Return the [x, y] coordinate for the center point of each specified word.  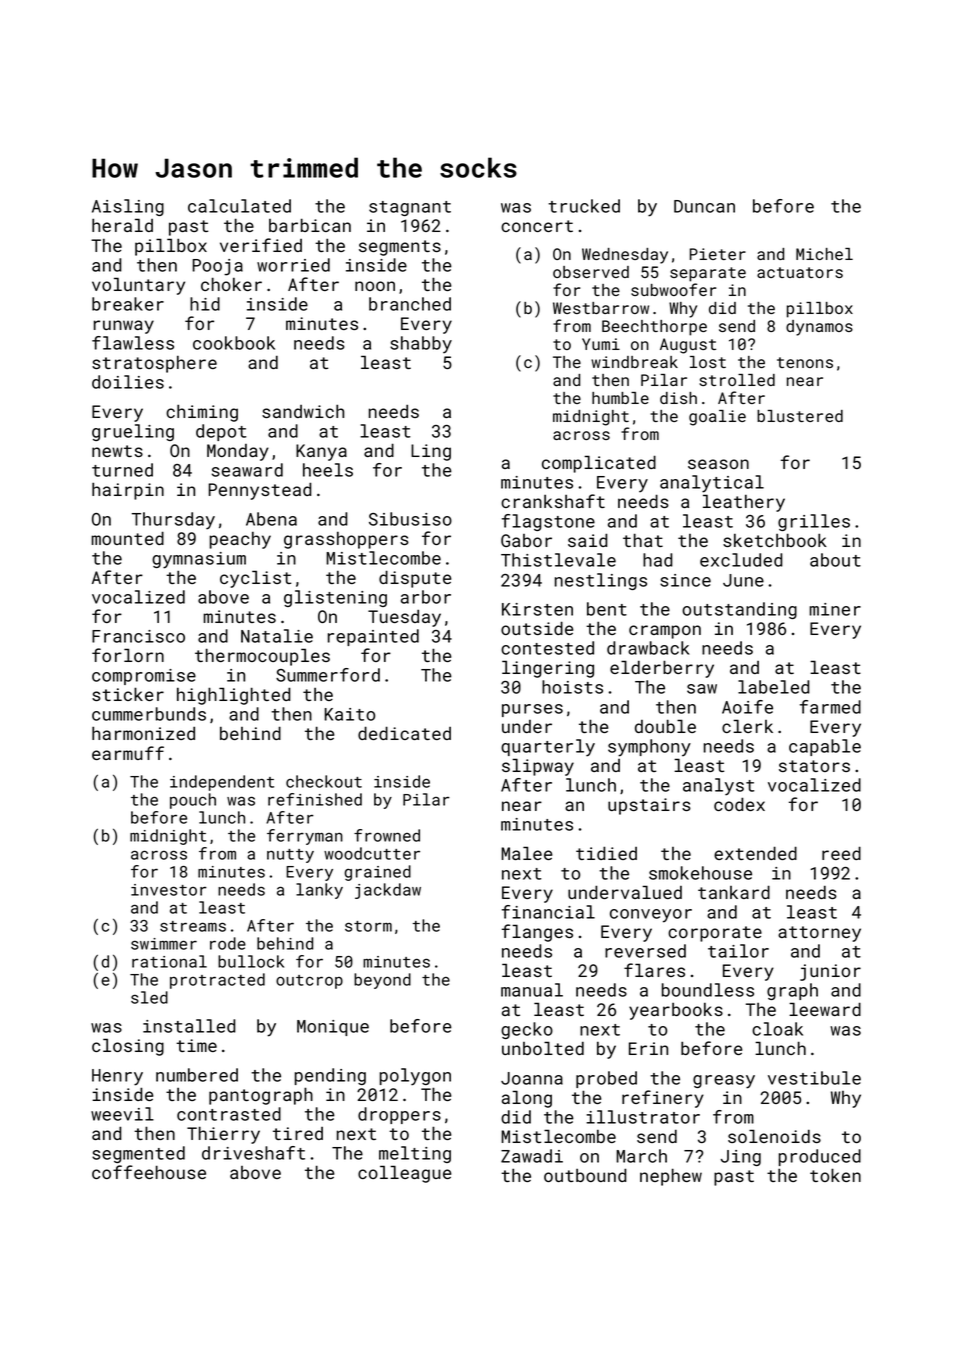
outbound [585, 1175]
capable [825, 747]
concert [537, 226]
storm [368, 926]
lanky [319, 891]
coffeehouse [149, 1172]
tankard [734, 892]
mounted [127, 538]
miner [835, 609]
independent [222, 783]
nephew [671, 1177]
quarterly [548, 748]
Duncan [704, 206]
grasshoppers [346, 540]
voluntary [138, 286]
